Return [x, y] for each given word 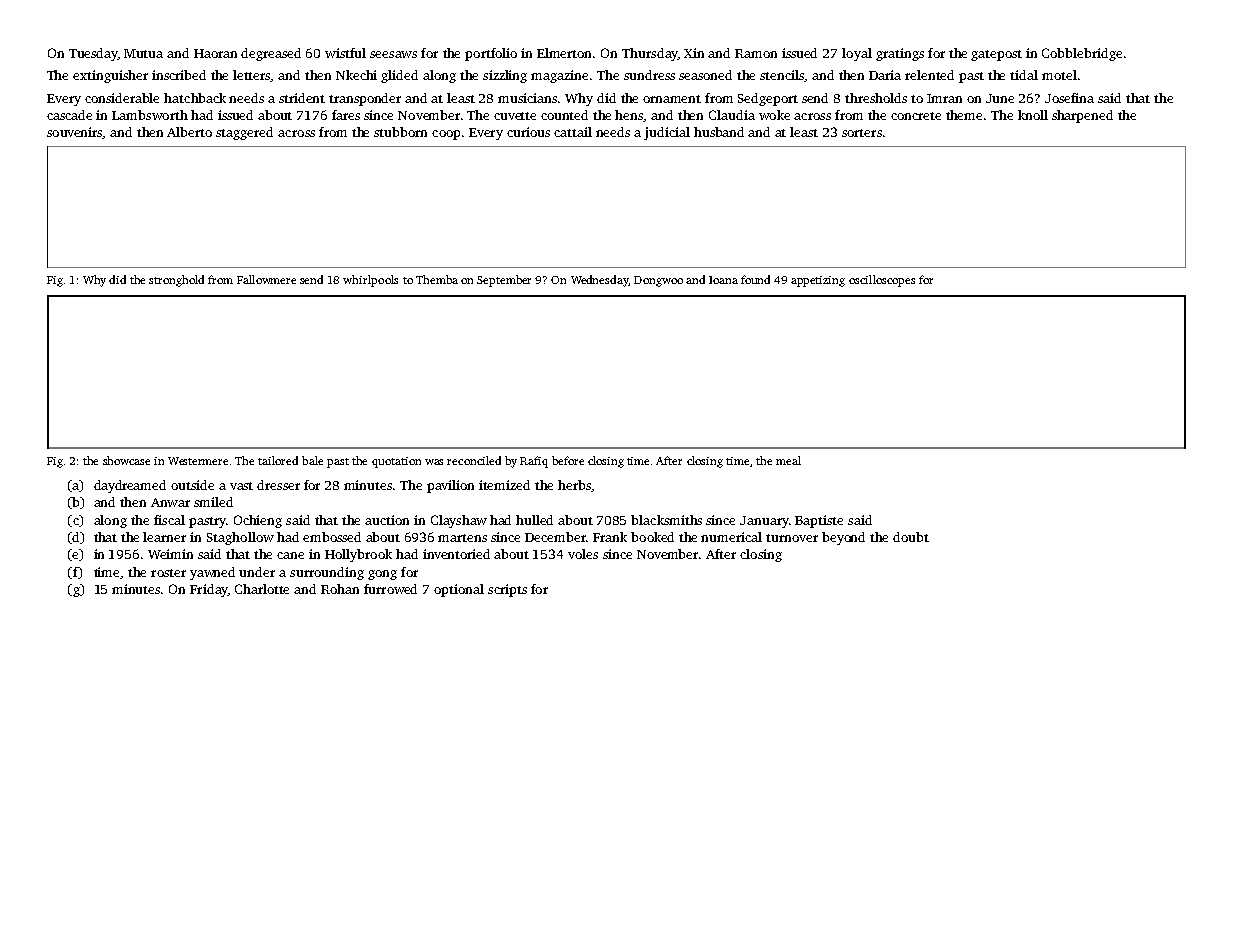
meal [788, 460]
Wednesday [599, 281]
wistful [345, 53]
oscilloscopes [882, 281]
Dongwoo [658, 281]
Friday [209, 590]
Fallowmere [266, 279]
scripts [507, 590]
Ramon [756, 53]
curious [528, 132]
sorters [862, 133]
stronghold [176, 281]
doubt [911, 537]
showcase [126, 460]
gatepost [996, 55]
